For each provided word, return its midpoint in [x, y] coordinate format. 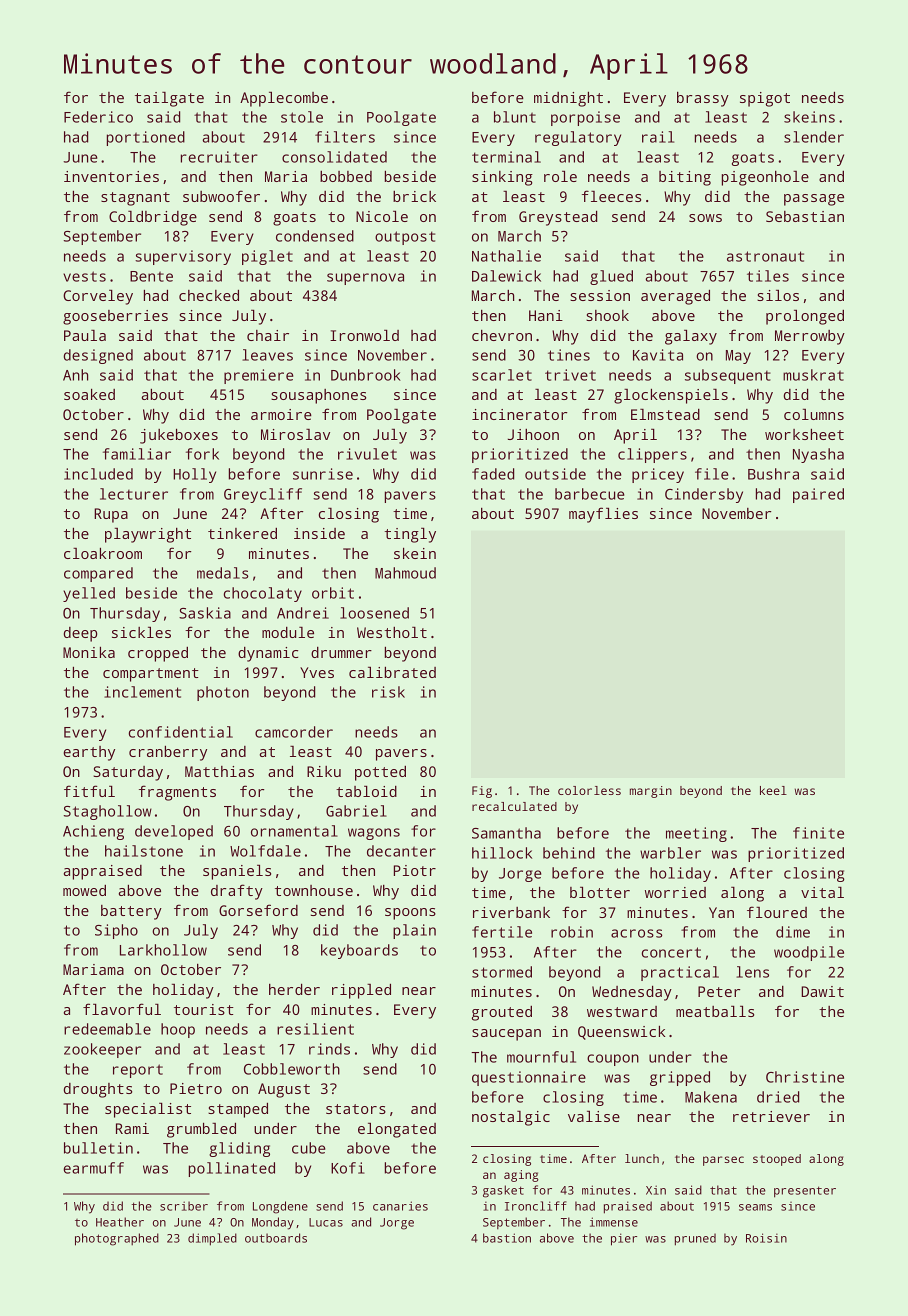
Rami [132, 1128]
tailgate [169, 99]
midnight [568, 99]
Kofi [348, 1168]
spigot [765, 99]
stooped [777, 1160]
